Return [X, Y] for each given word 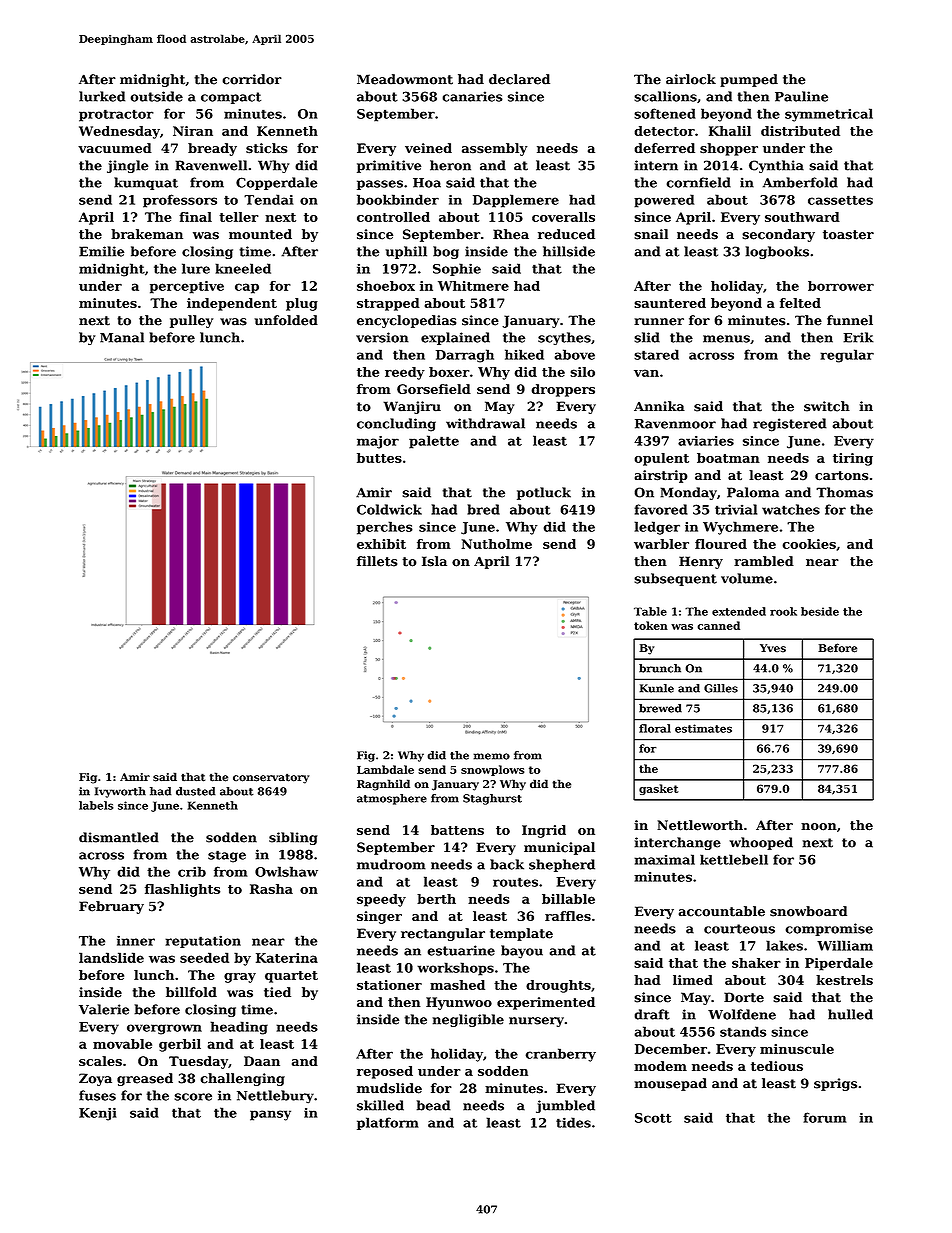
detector [664, 131]
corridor [252, 79]
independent [232, 304]
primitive [389, 166]
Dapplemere [516, 201]
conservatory [271, 778]
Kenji [98, 1114]
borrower [841, 286]
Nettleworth [700, 825]
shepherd [562, 865]
